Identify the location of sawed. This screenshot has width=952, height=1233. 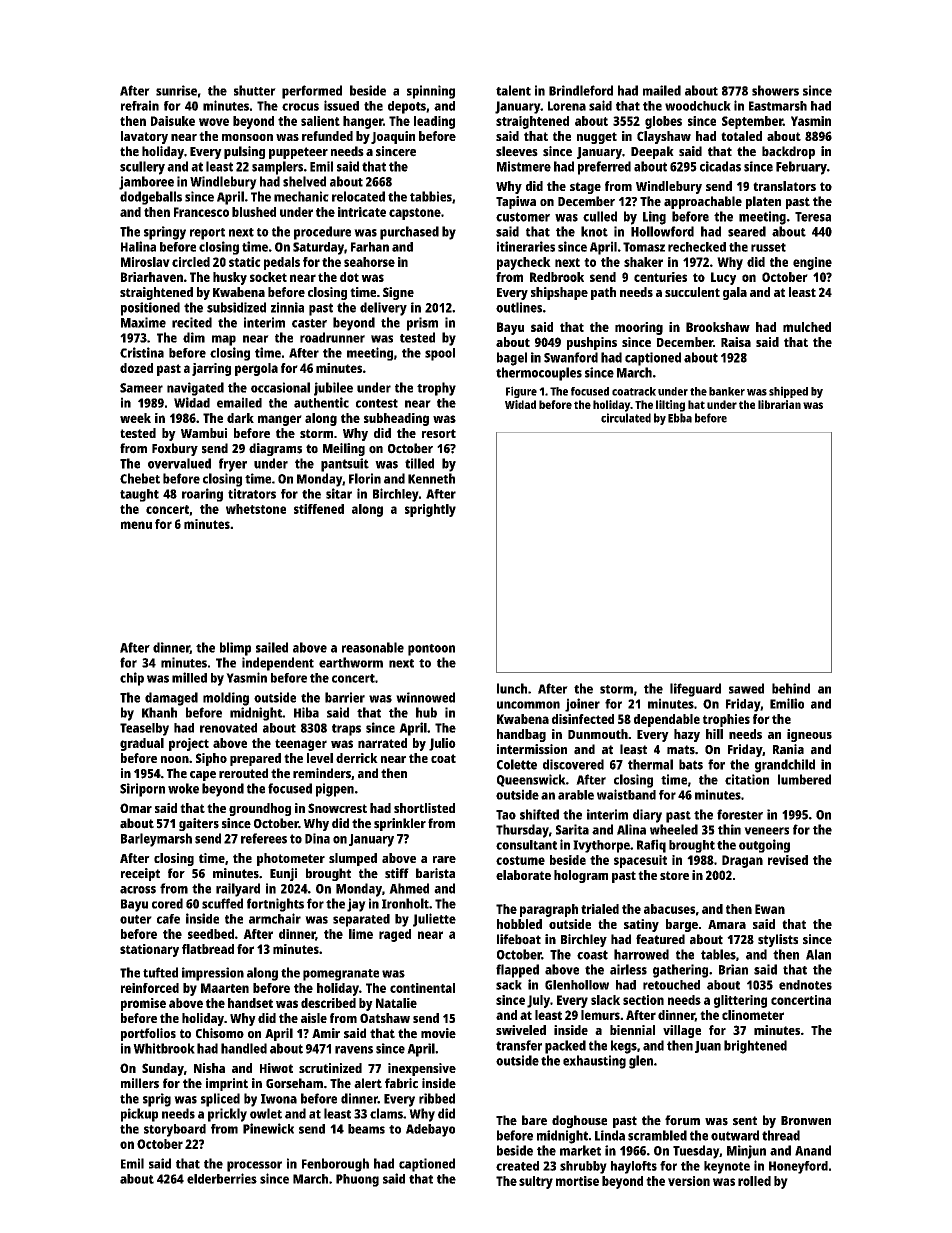
(746, 688).
